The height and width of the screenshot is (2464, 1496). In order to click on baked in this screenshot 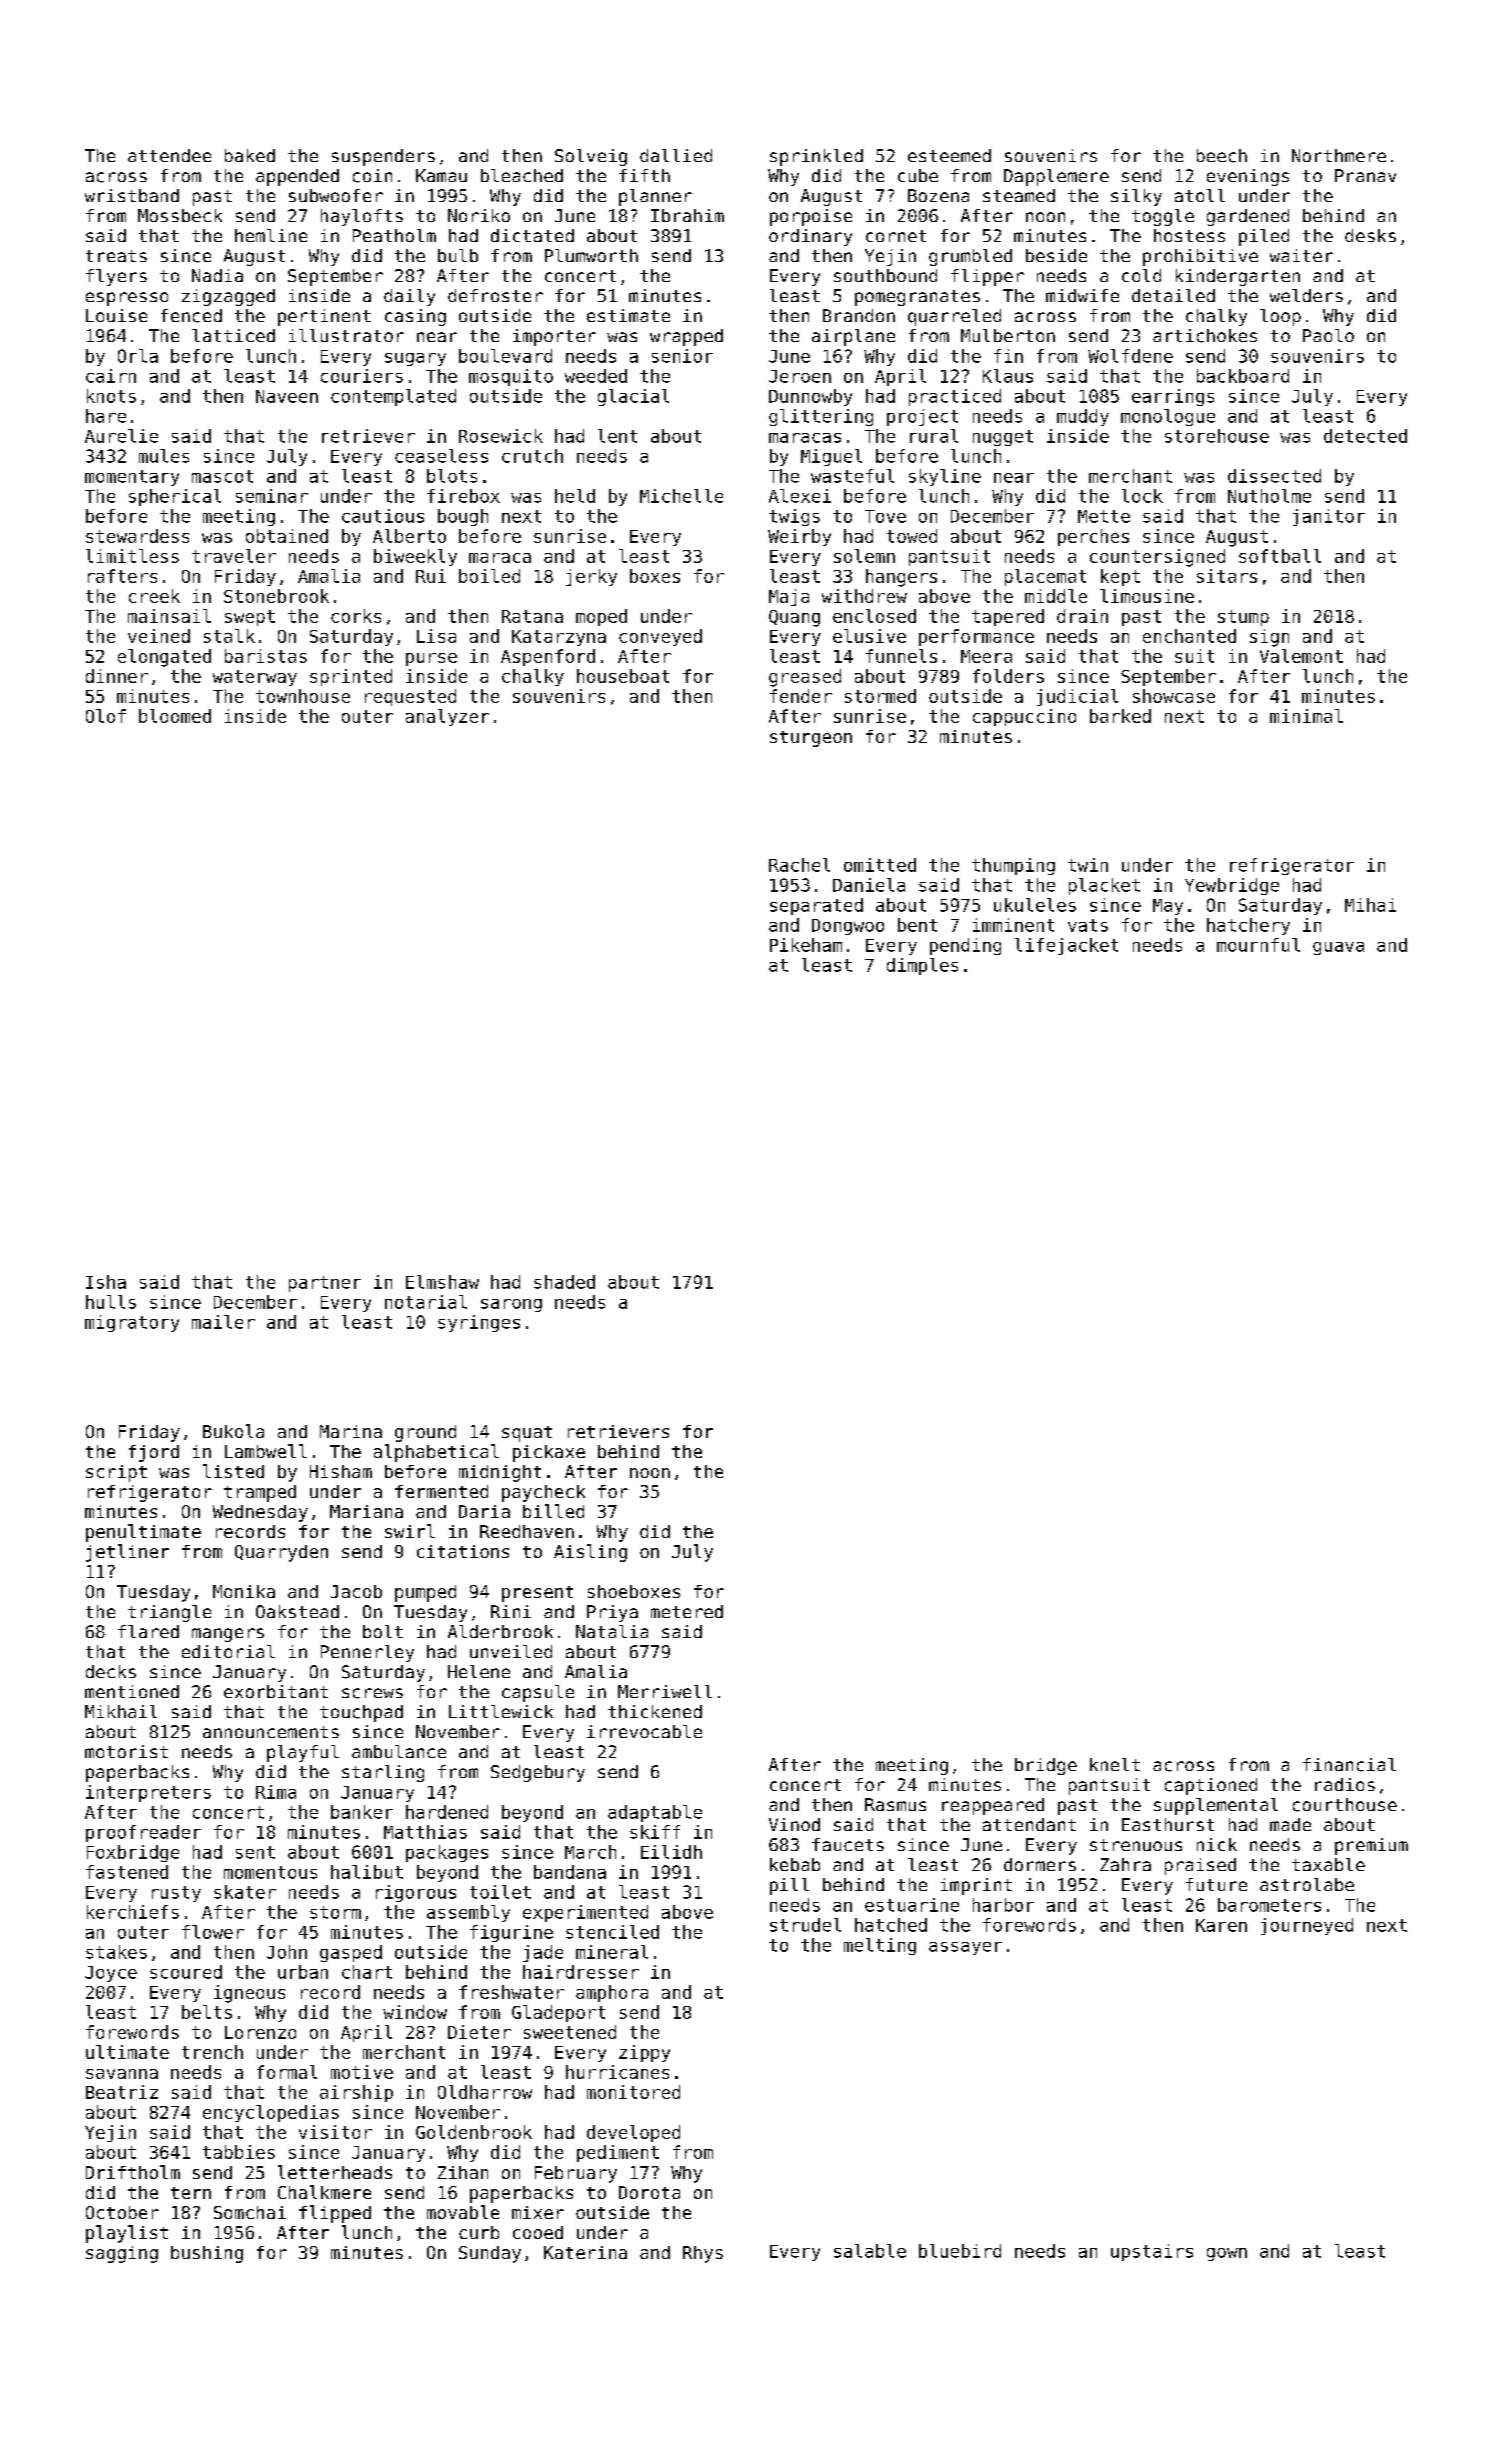, I will do `click(250, 155)`.
